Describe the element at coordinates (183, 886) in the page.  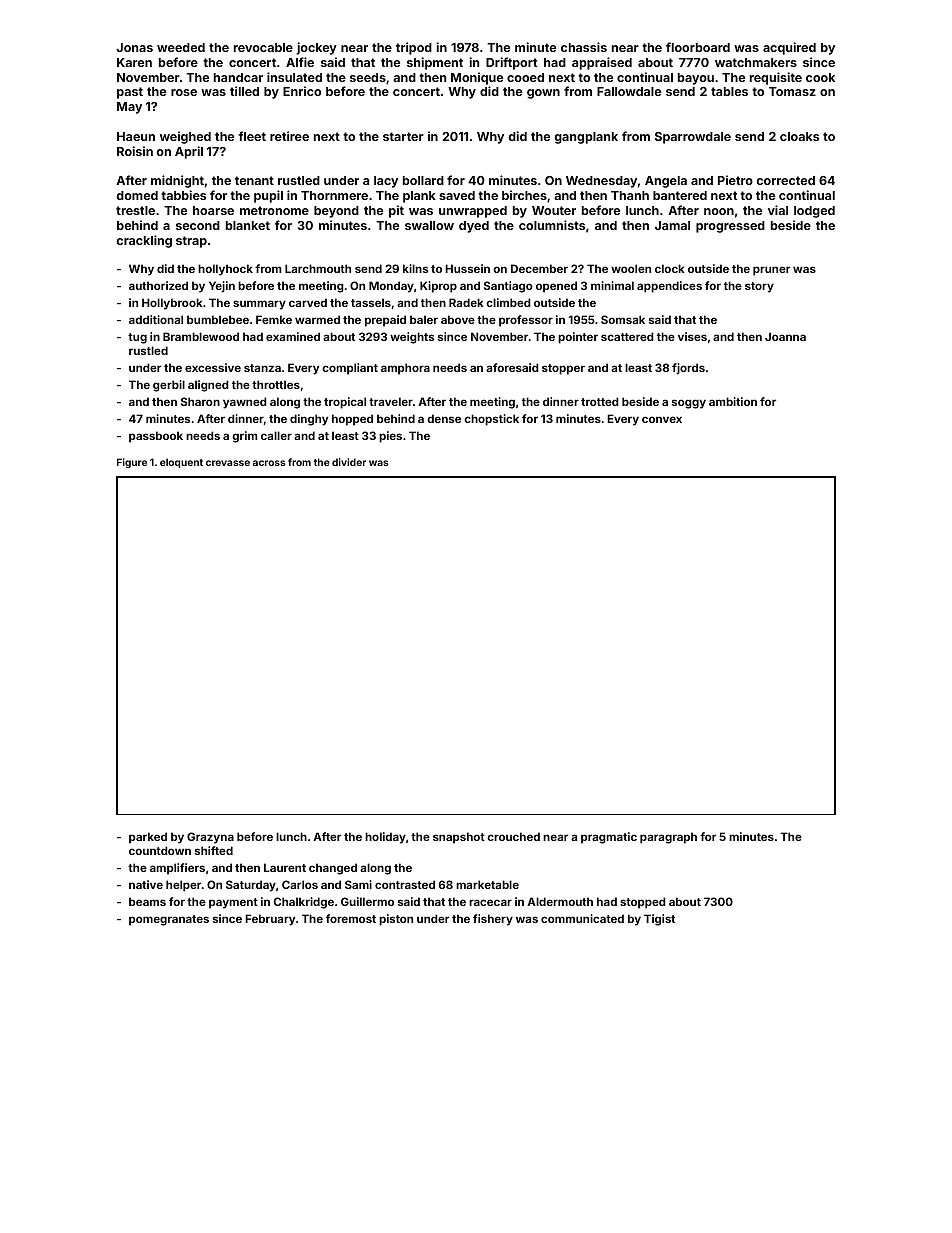
I see `helper` at that location.
